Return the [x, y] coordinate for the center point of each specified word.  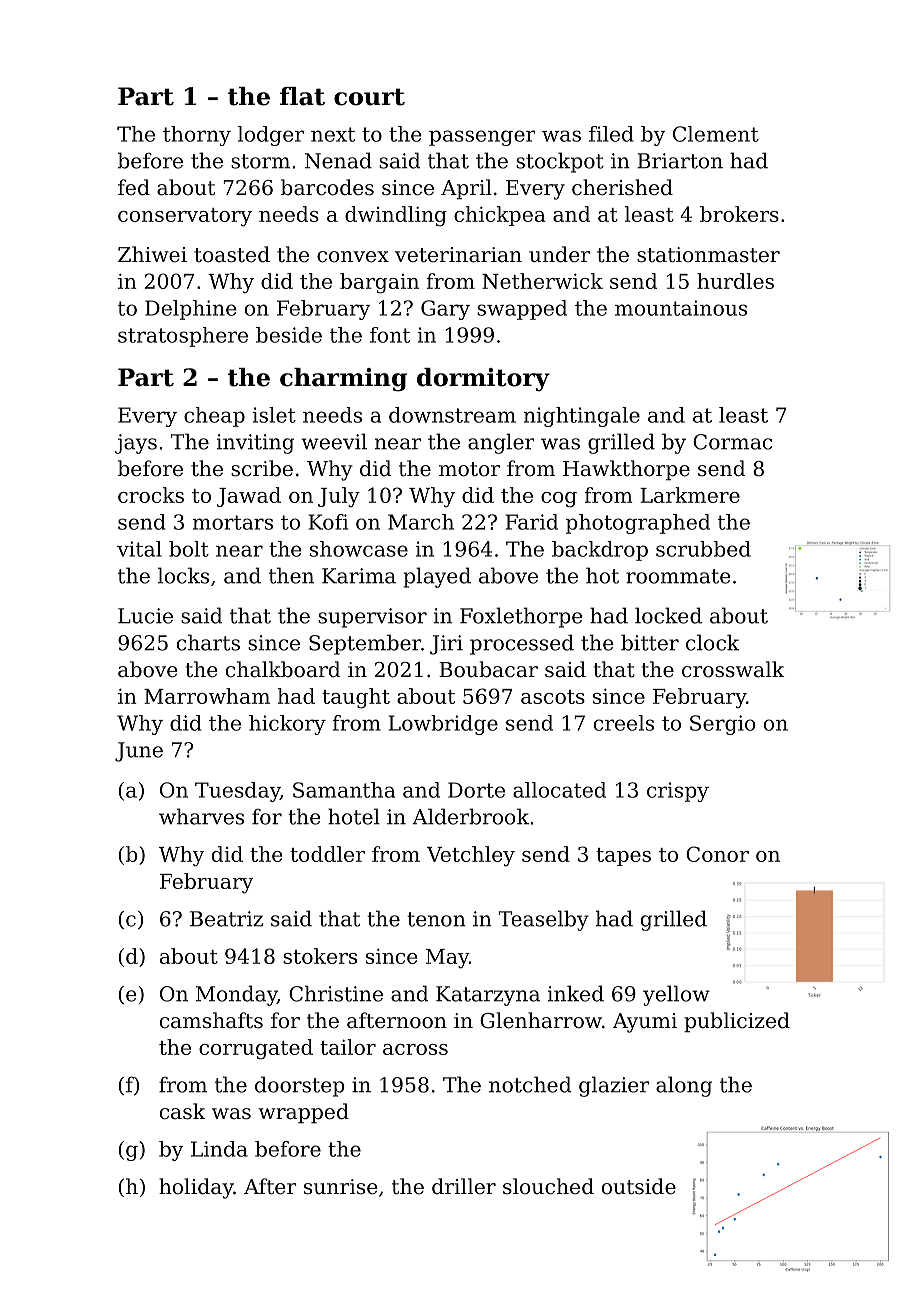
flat [302, 96]
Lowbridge [443, 725]
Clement [716, 134]
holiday [196, 1188]
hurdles [735, 281]
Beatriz [226, 919]
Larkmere [690, 495]
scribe [262, 468]
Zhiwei [152, 254]
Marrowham [207, 696]
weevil [334, 441]
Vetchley [471, 856]
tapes [623, 857]
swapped [522, 310]
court [369, 97]
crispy [678, 792]
